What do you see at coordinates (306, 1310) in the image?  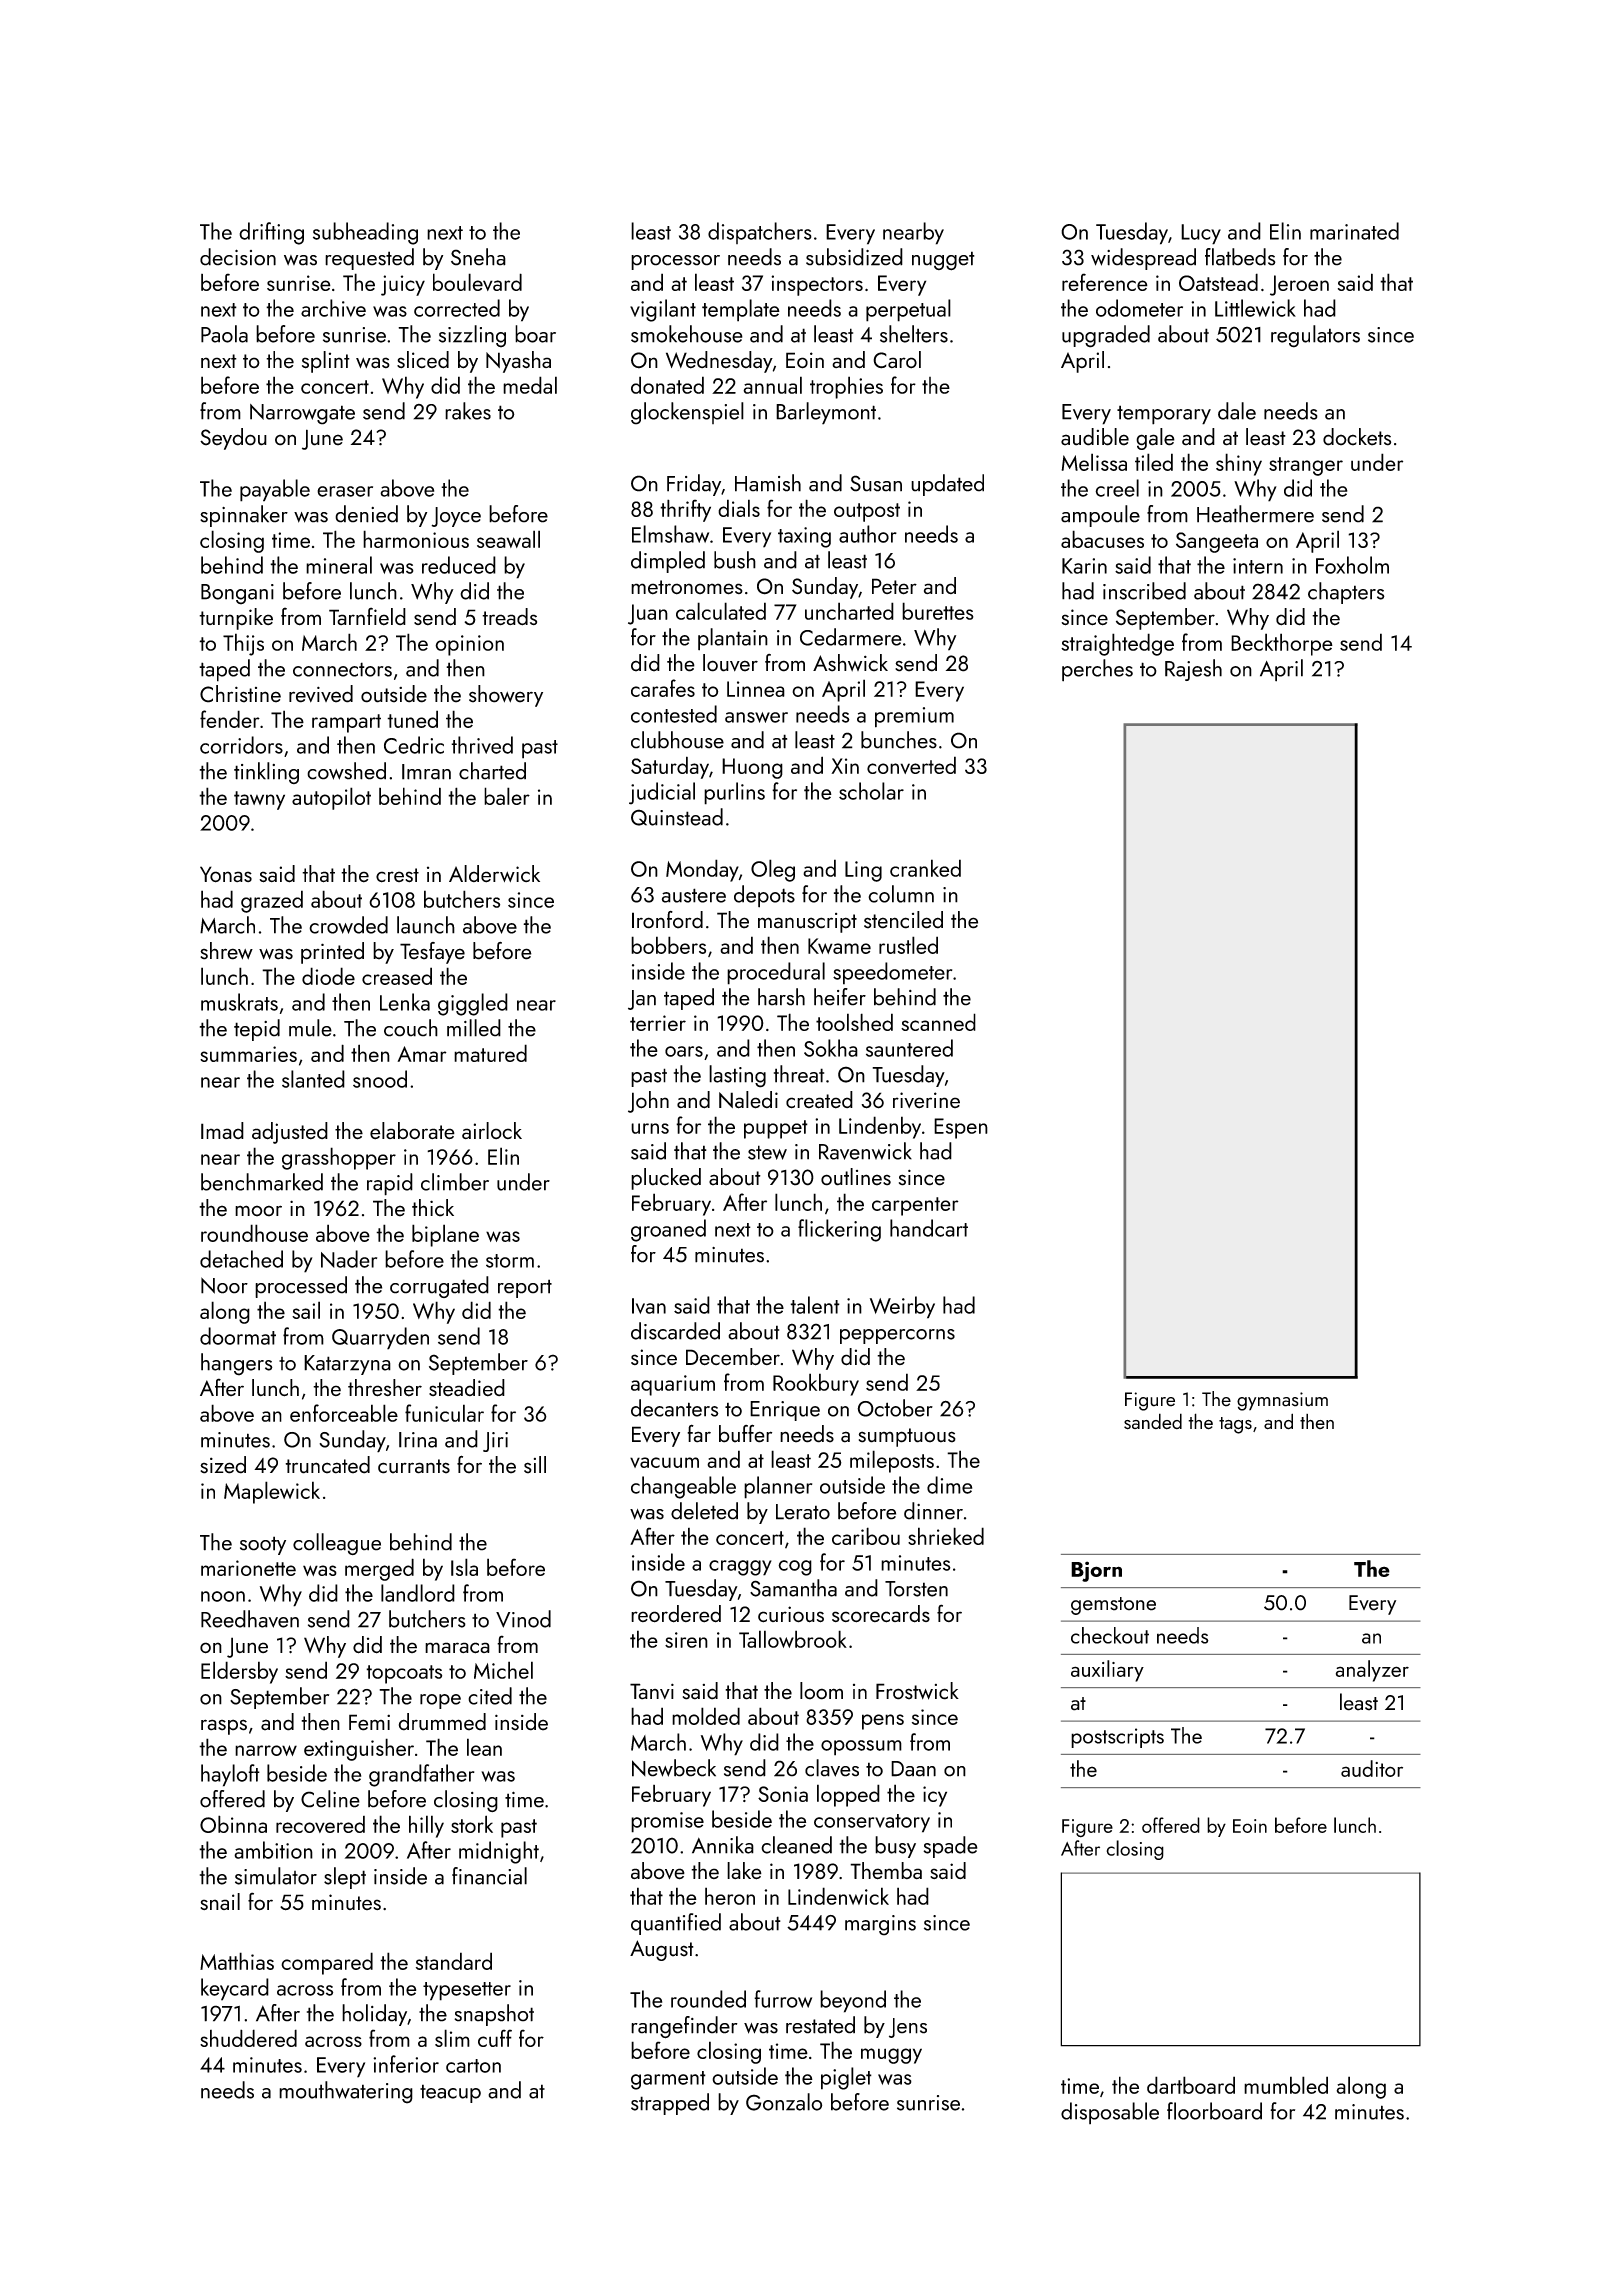 I see `sail` at bounding box center [306, 1310].
